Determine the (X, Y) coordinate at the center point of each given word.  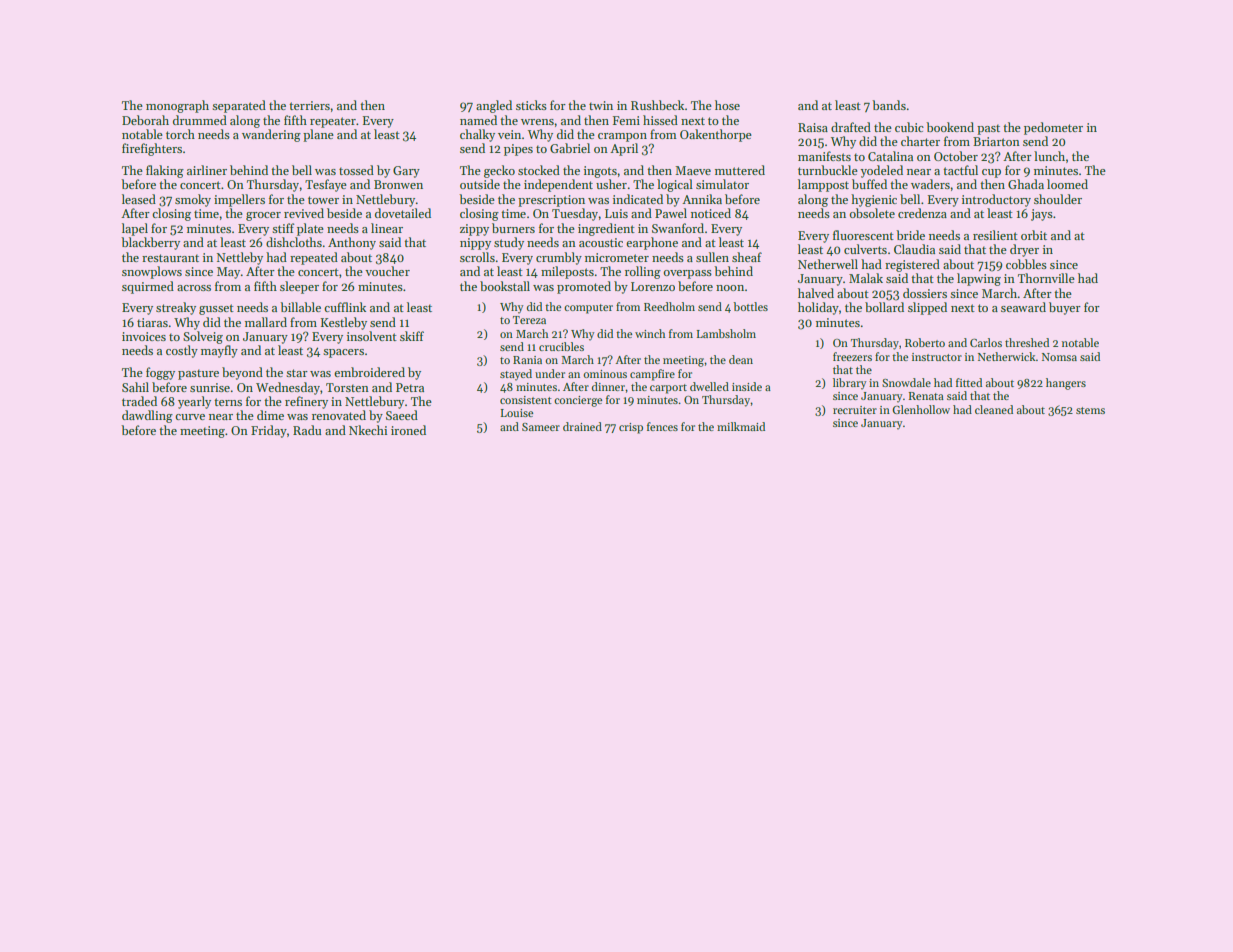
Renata (926, 396)
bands (889, 105)
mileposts (567, 272)
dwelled (709, 386)
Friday (269, 431)
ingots (600, 172)
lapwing (979, 279)
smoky (193, 200)
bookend (950, 127)
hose (727, 105)
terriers (309, 105)
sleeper (299, 287)
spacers (343, 353)
